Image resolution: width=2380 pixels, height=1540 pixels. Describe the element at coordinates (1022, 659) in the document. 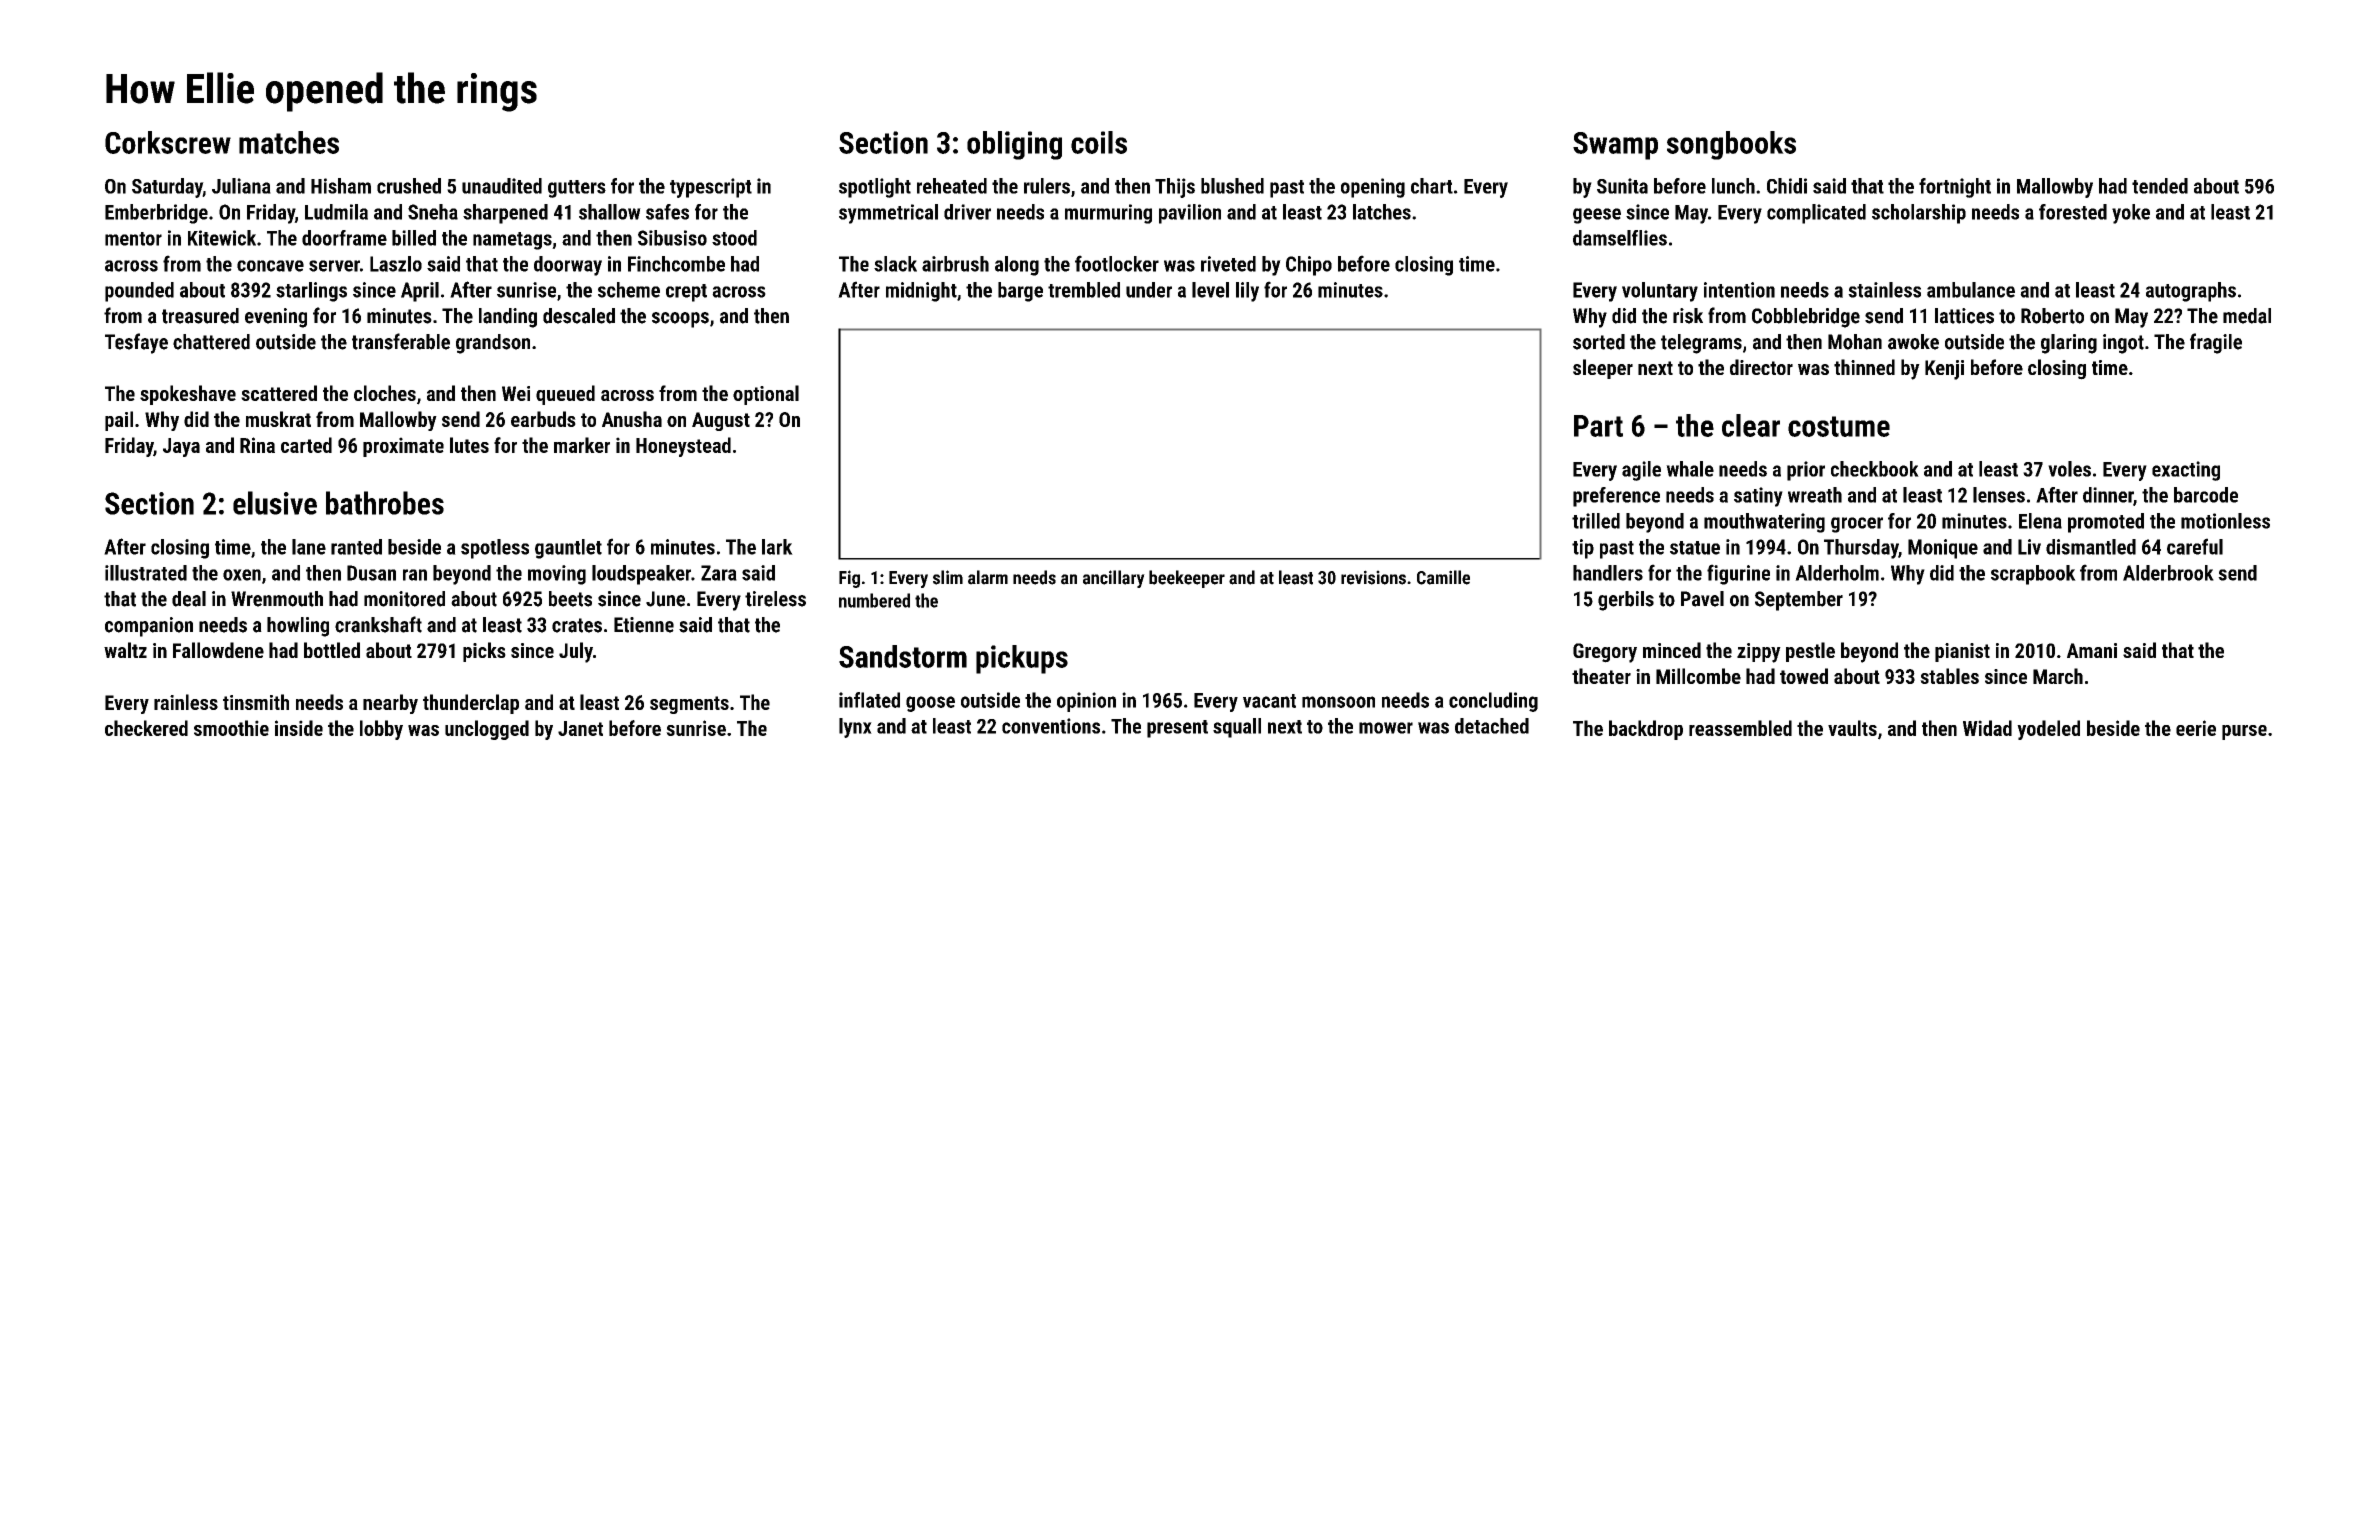

I see `pickups` at that location.
